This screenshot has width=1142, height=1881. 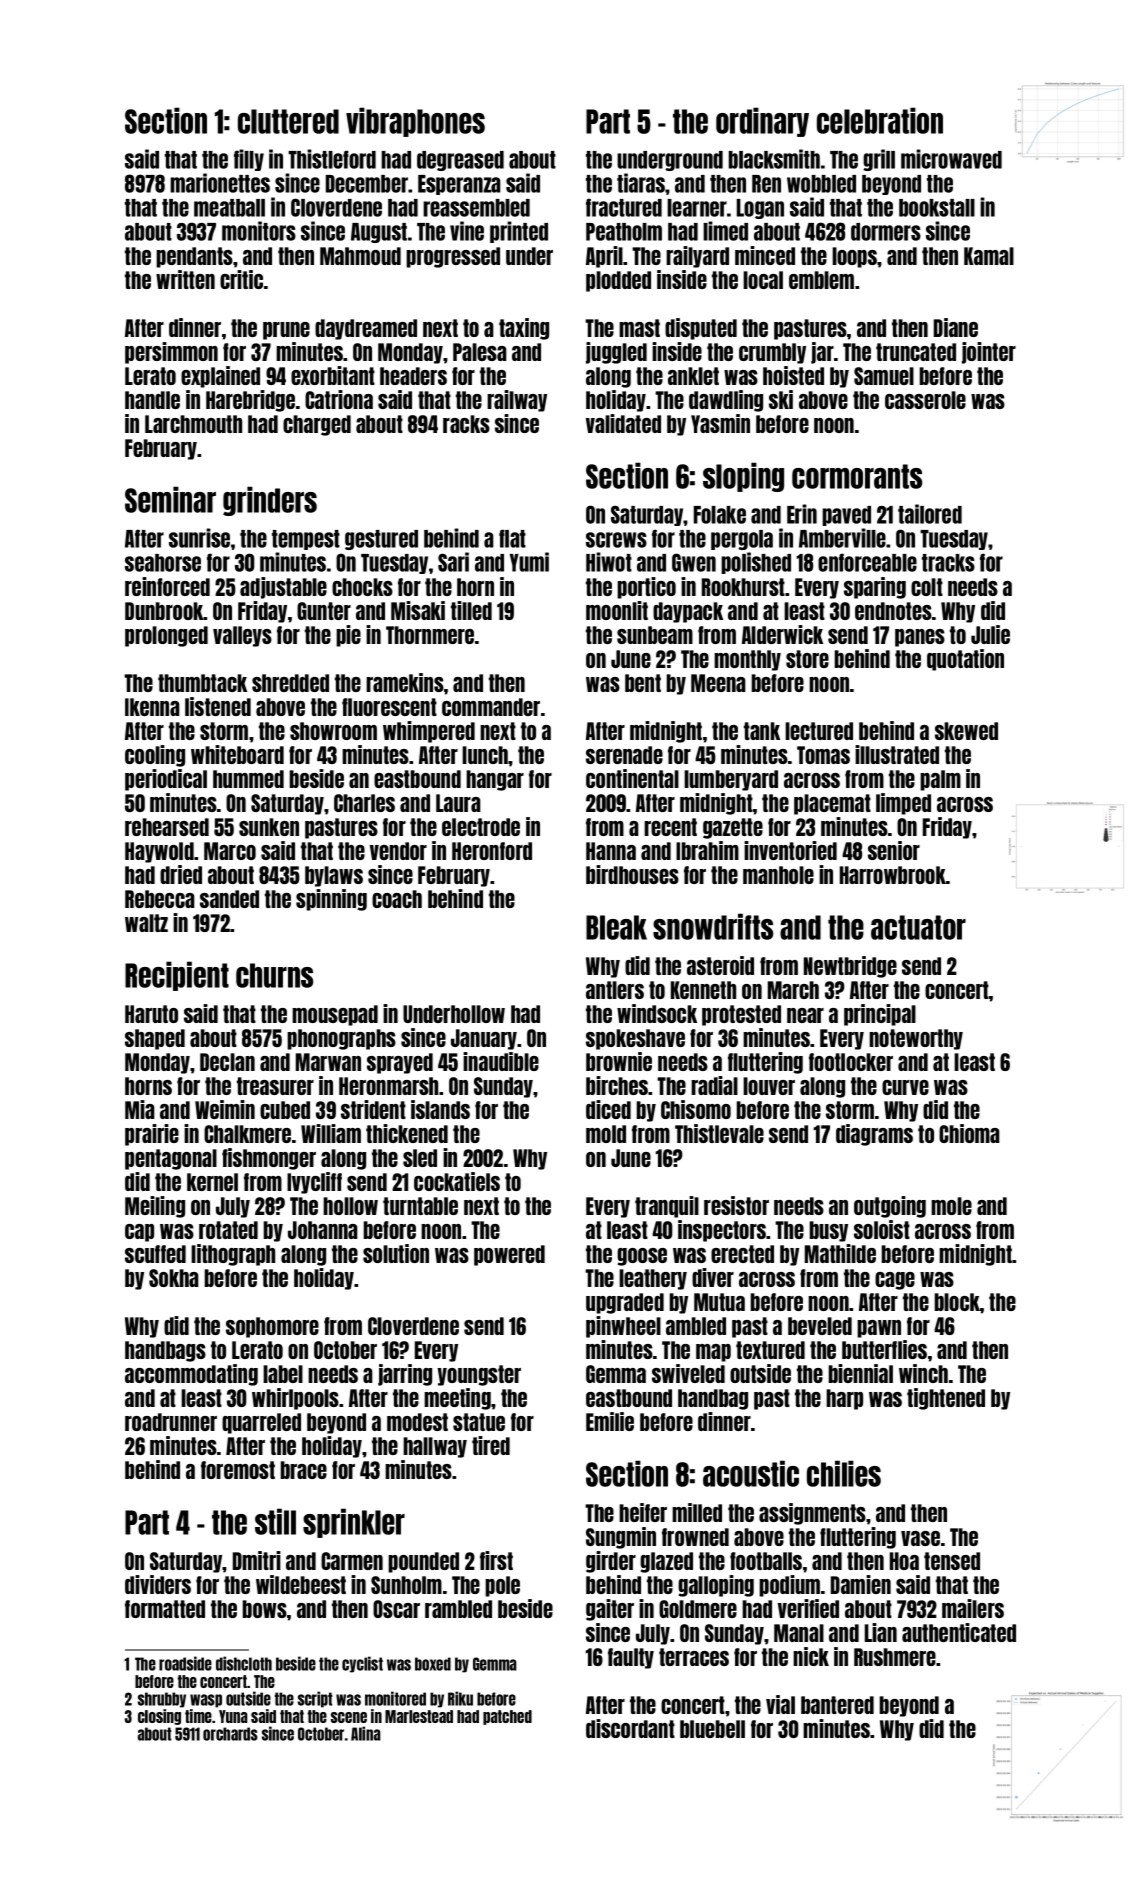 I want to click on serenade, so click(x=624, y=755).
